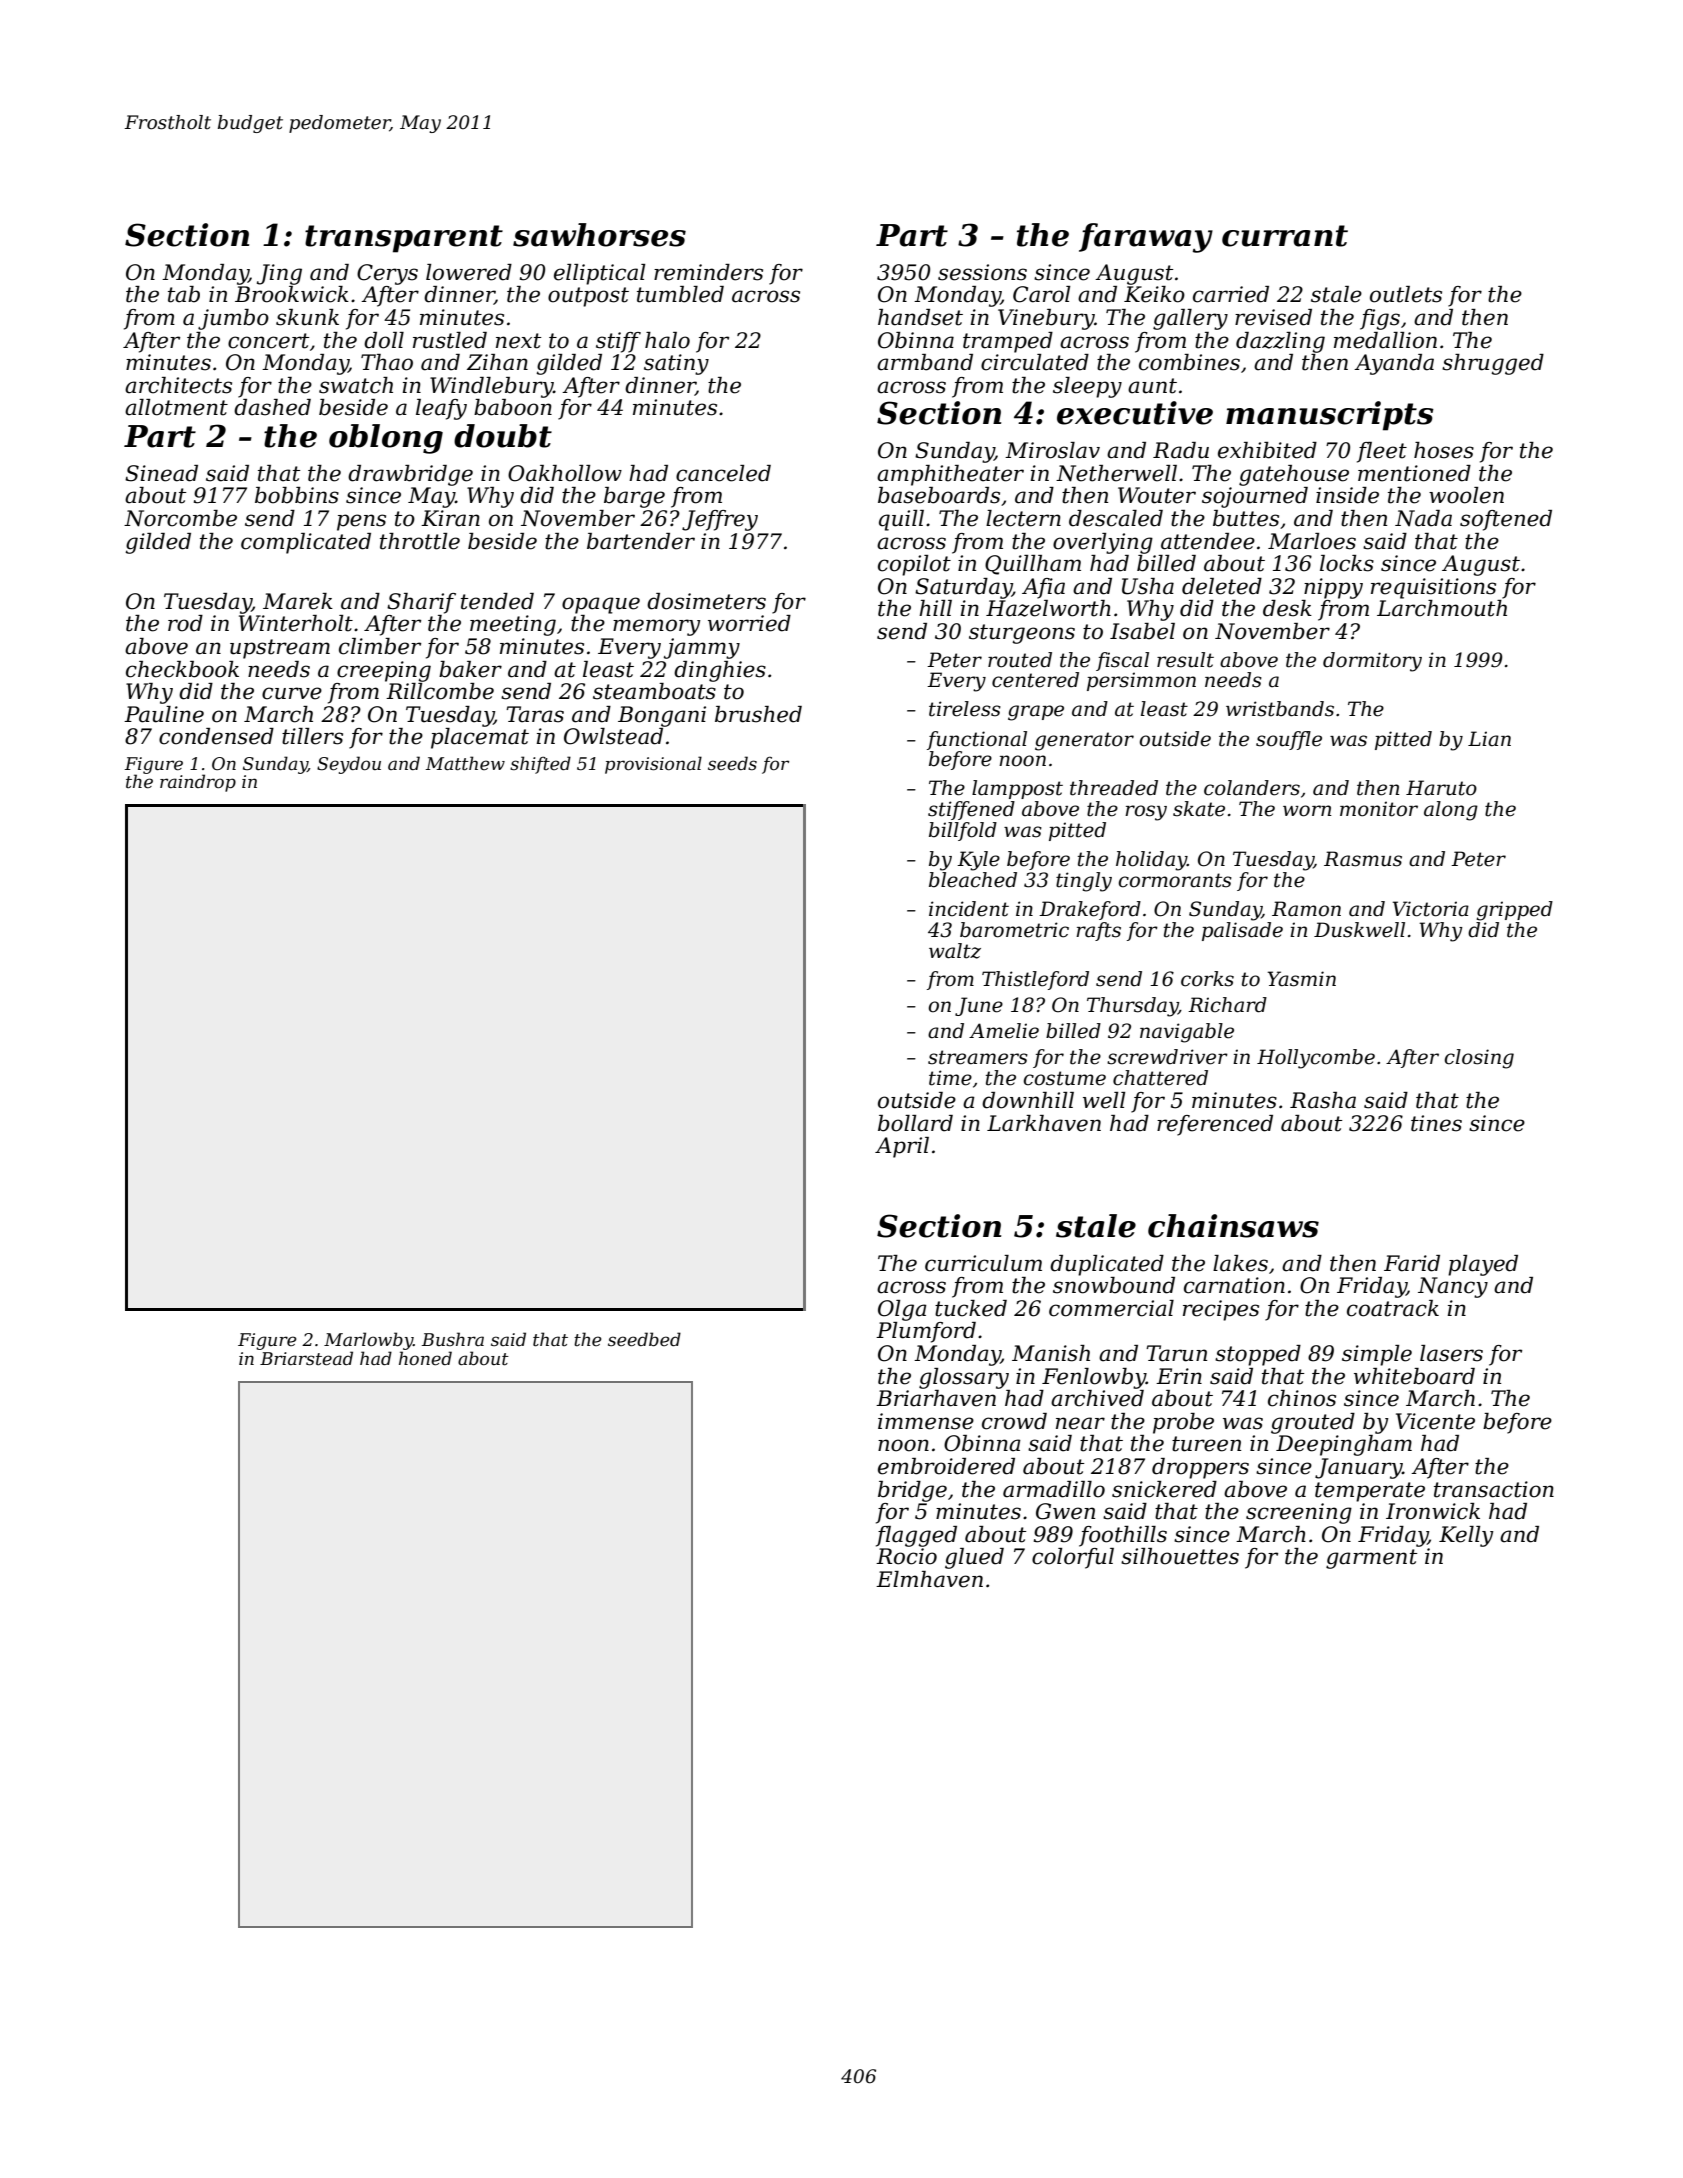  Describe the element at coordinates (1466, 495) in the screenshot. I see `woolen` at that location.
